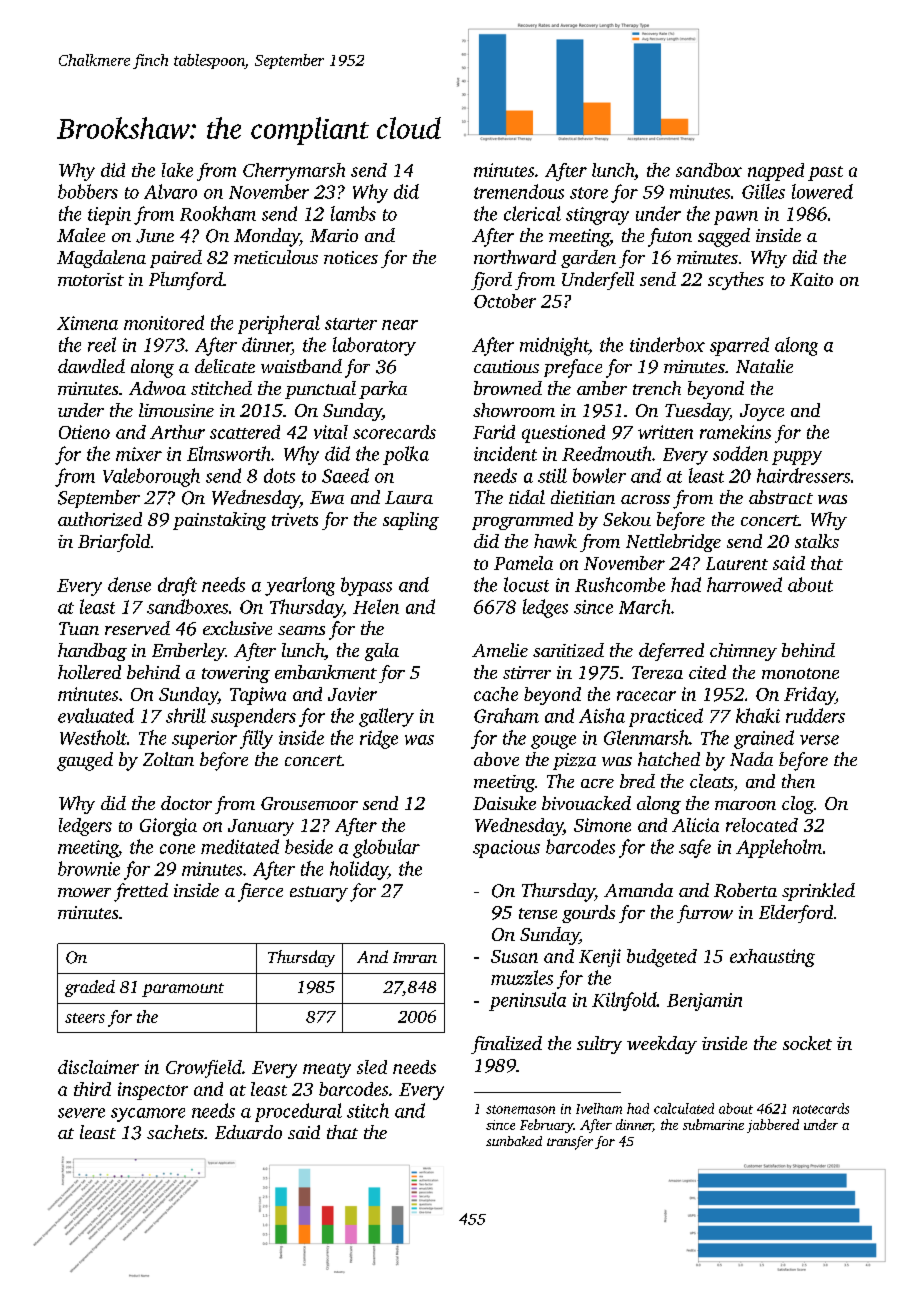  What do you see at coordinates (762, 825) in the document?
I see `relocated` at bounding box center [762, 825].
